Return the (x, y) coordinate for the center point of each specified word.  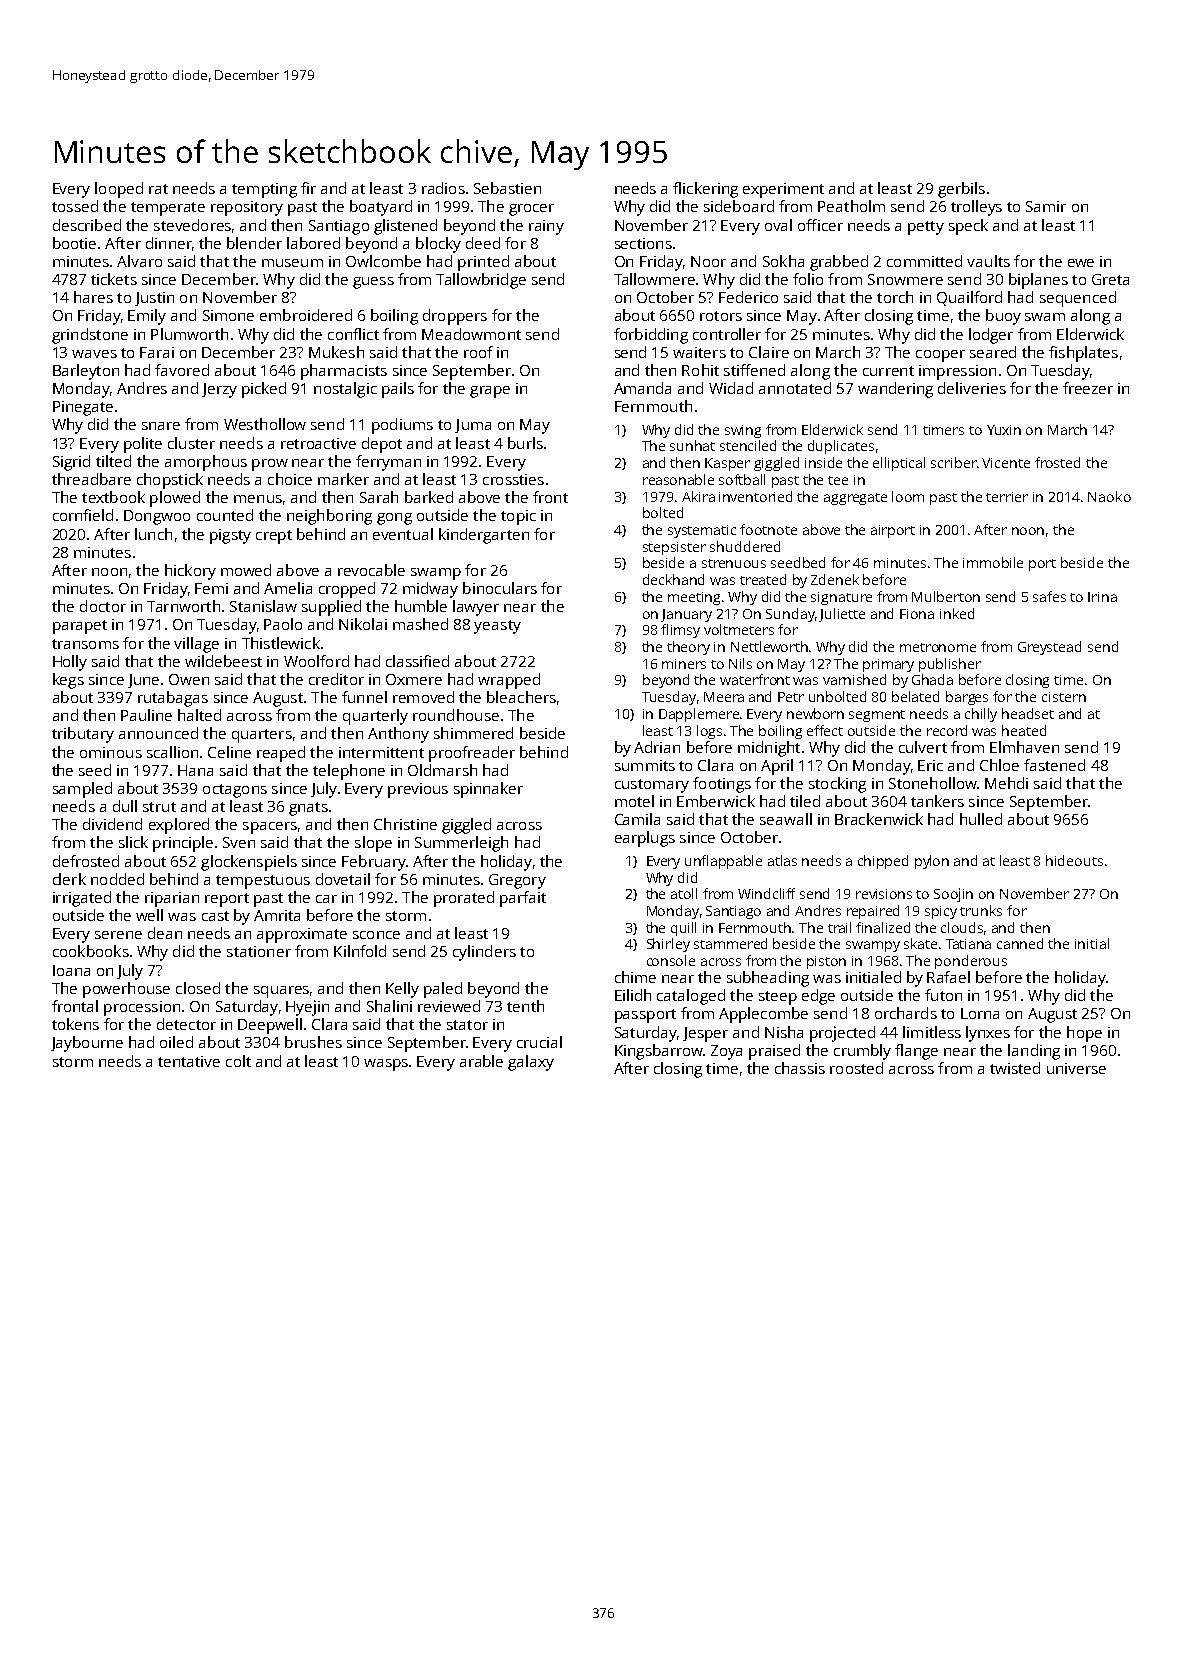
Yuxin (1004, 430)
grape (490, 392)
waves (94, 354)
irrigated (82, 899)
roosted (856, 1068)
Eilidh (633, 995)
